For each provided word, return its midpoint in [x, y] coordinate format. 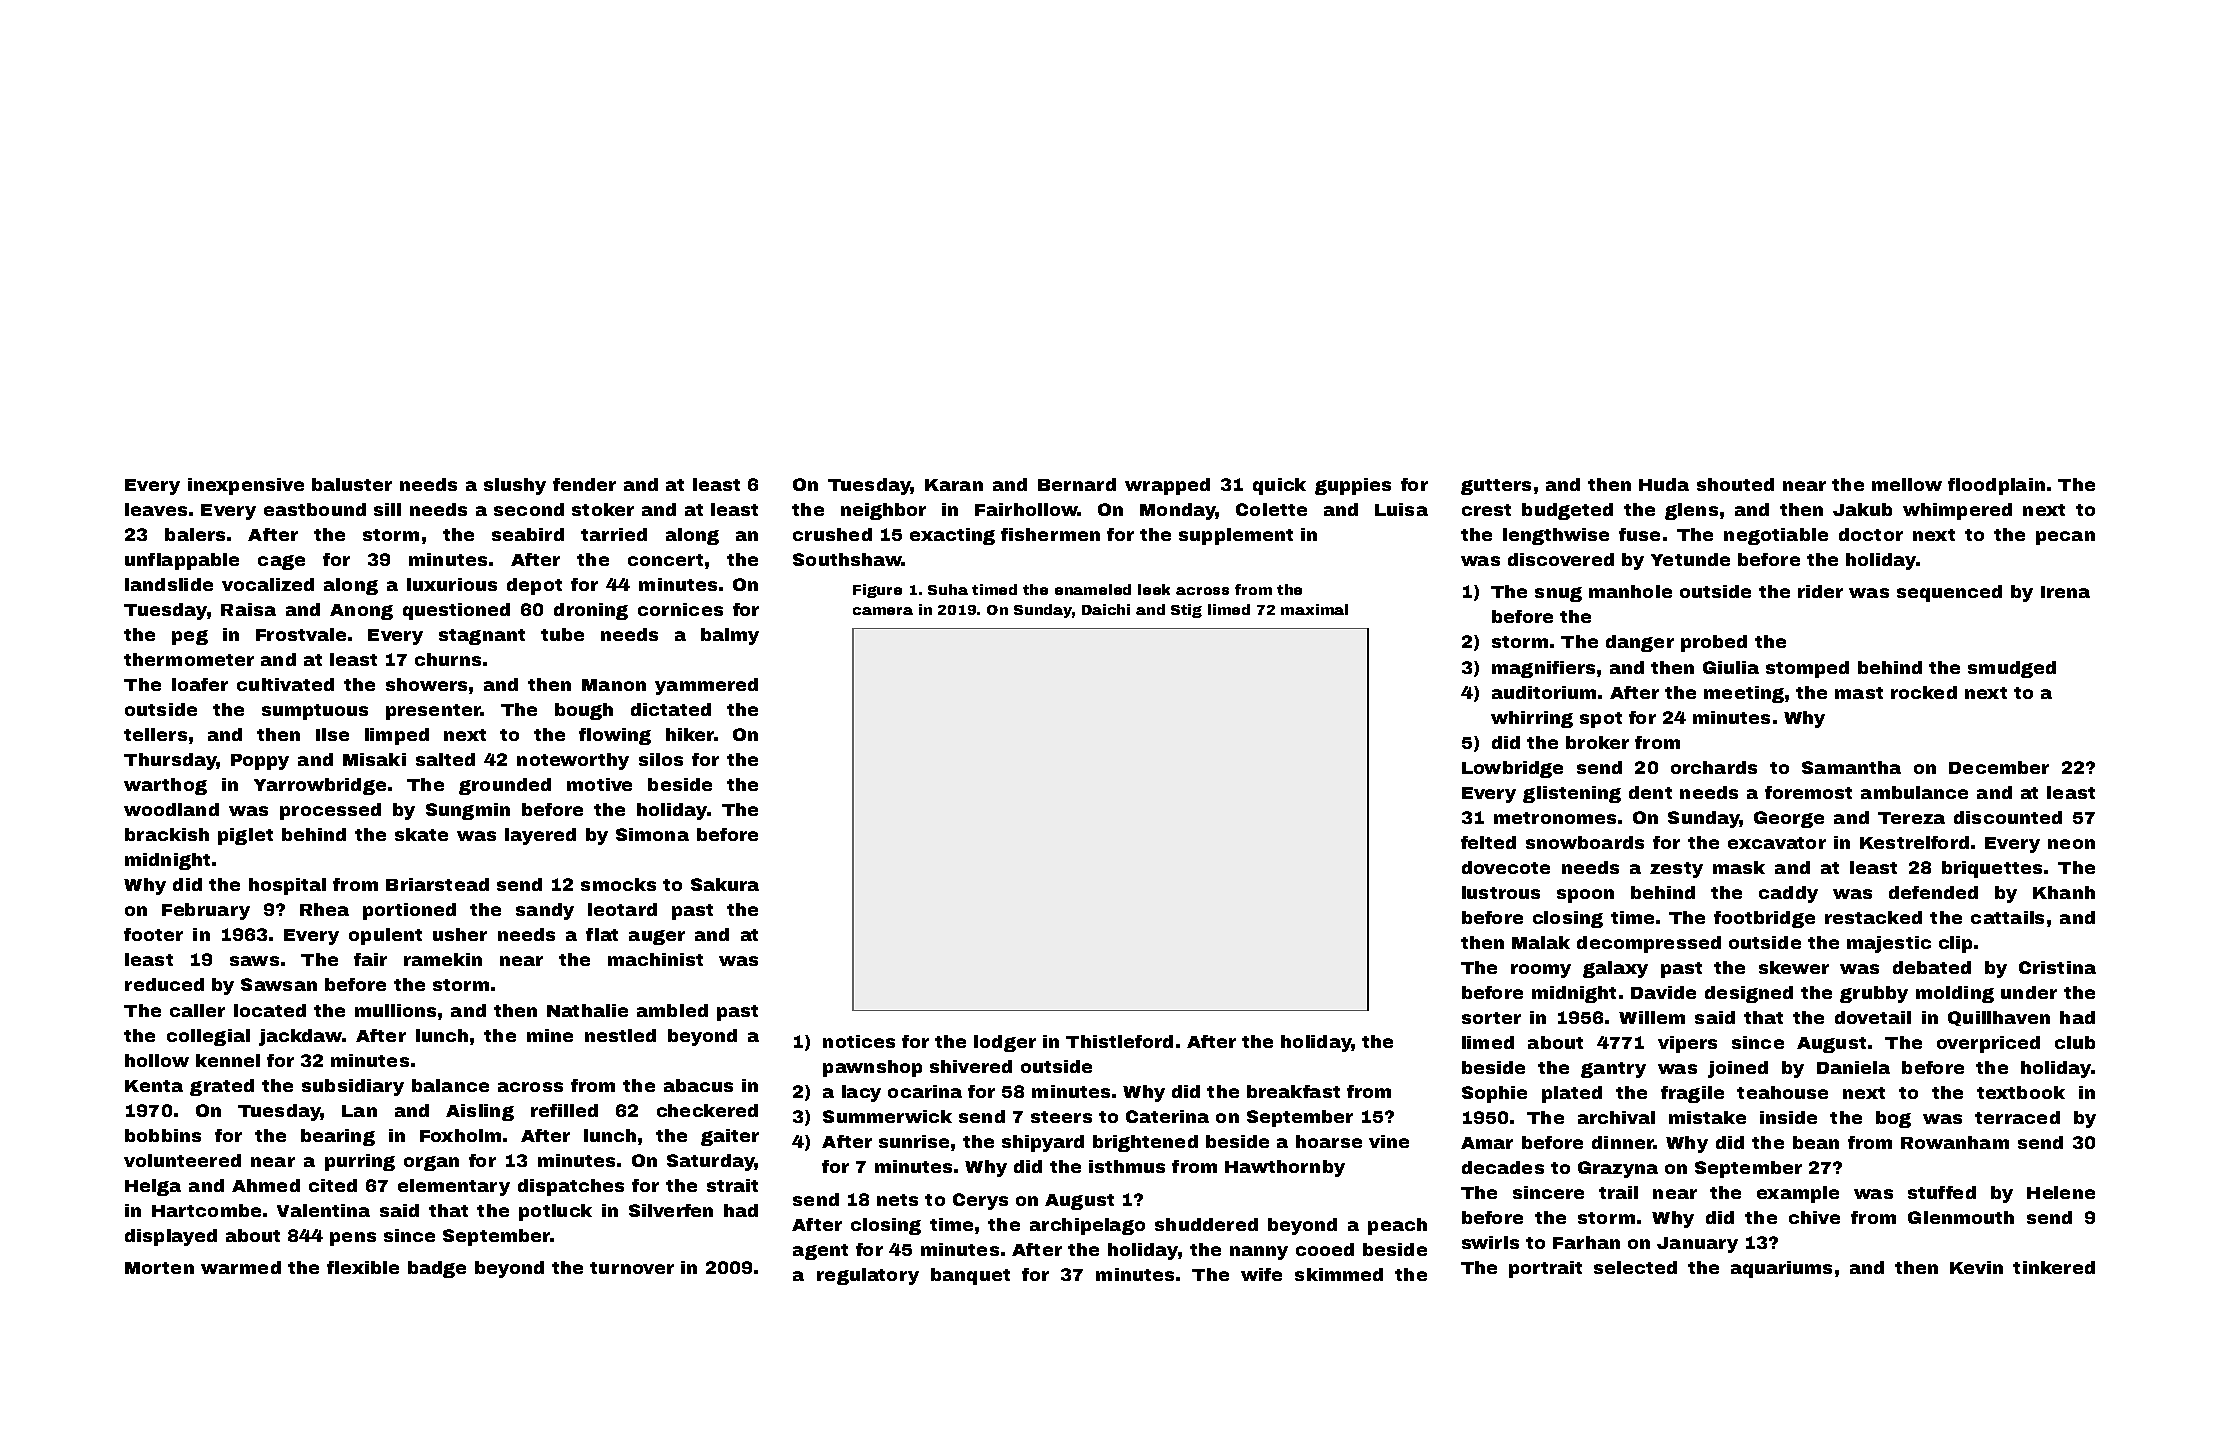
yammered [706, 686]
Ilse [332, 734]
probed [1714, 643]
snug [1558, 594]
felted [1488, 842]
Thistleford [1119, 1041]
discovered [1561, 559]
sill [387, 509]
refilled [564, 1110]
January [1697, 1245]
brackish [167, 834]
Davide [1663, 992]
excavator [1777, 843]
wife [1261, 1274]
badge [437, 1269]
